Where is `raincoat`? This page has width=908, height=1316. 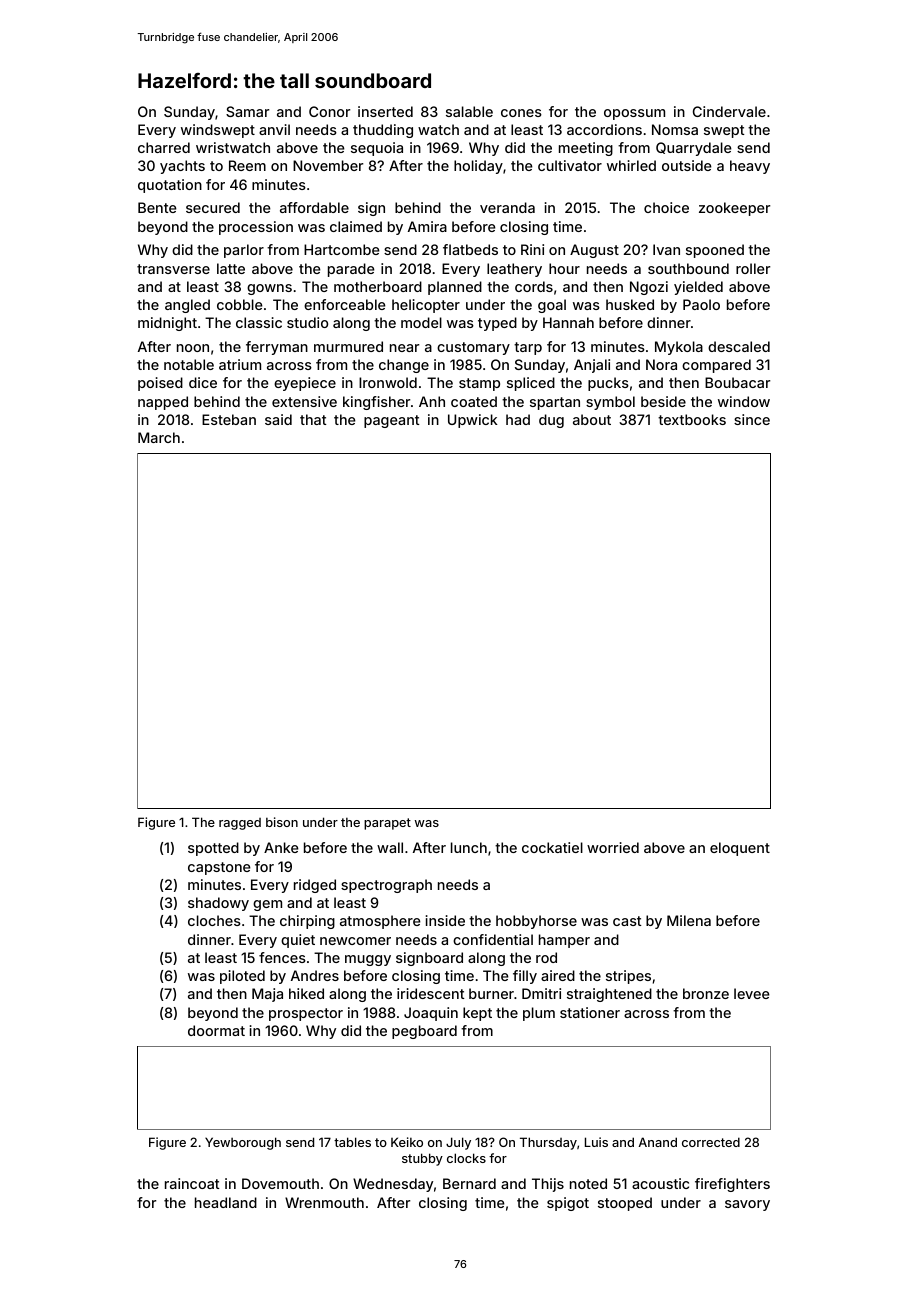 raincoat is located at coordinates (192, 1183).
